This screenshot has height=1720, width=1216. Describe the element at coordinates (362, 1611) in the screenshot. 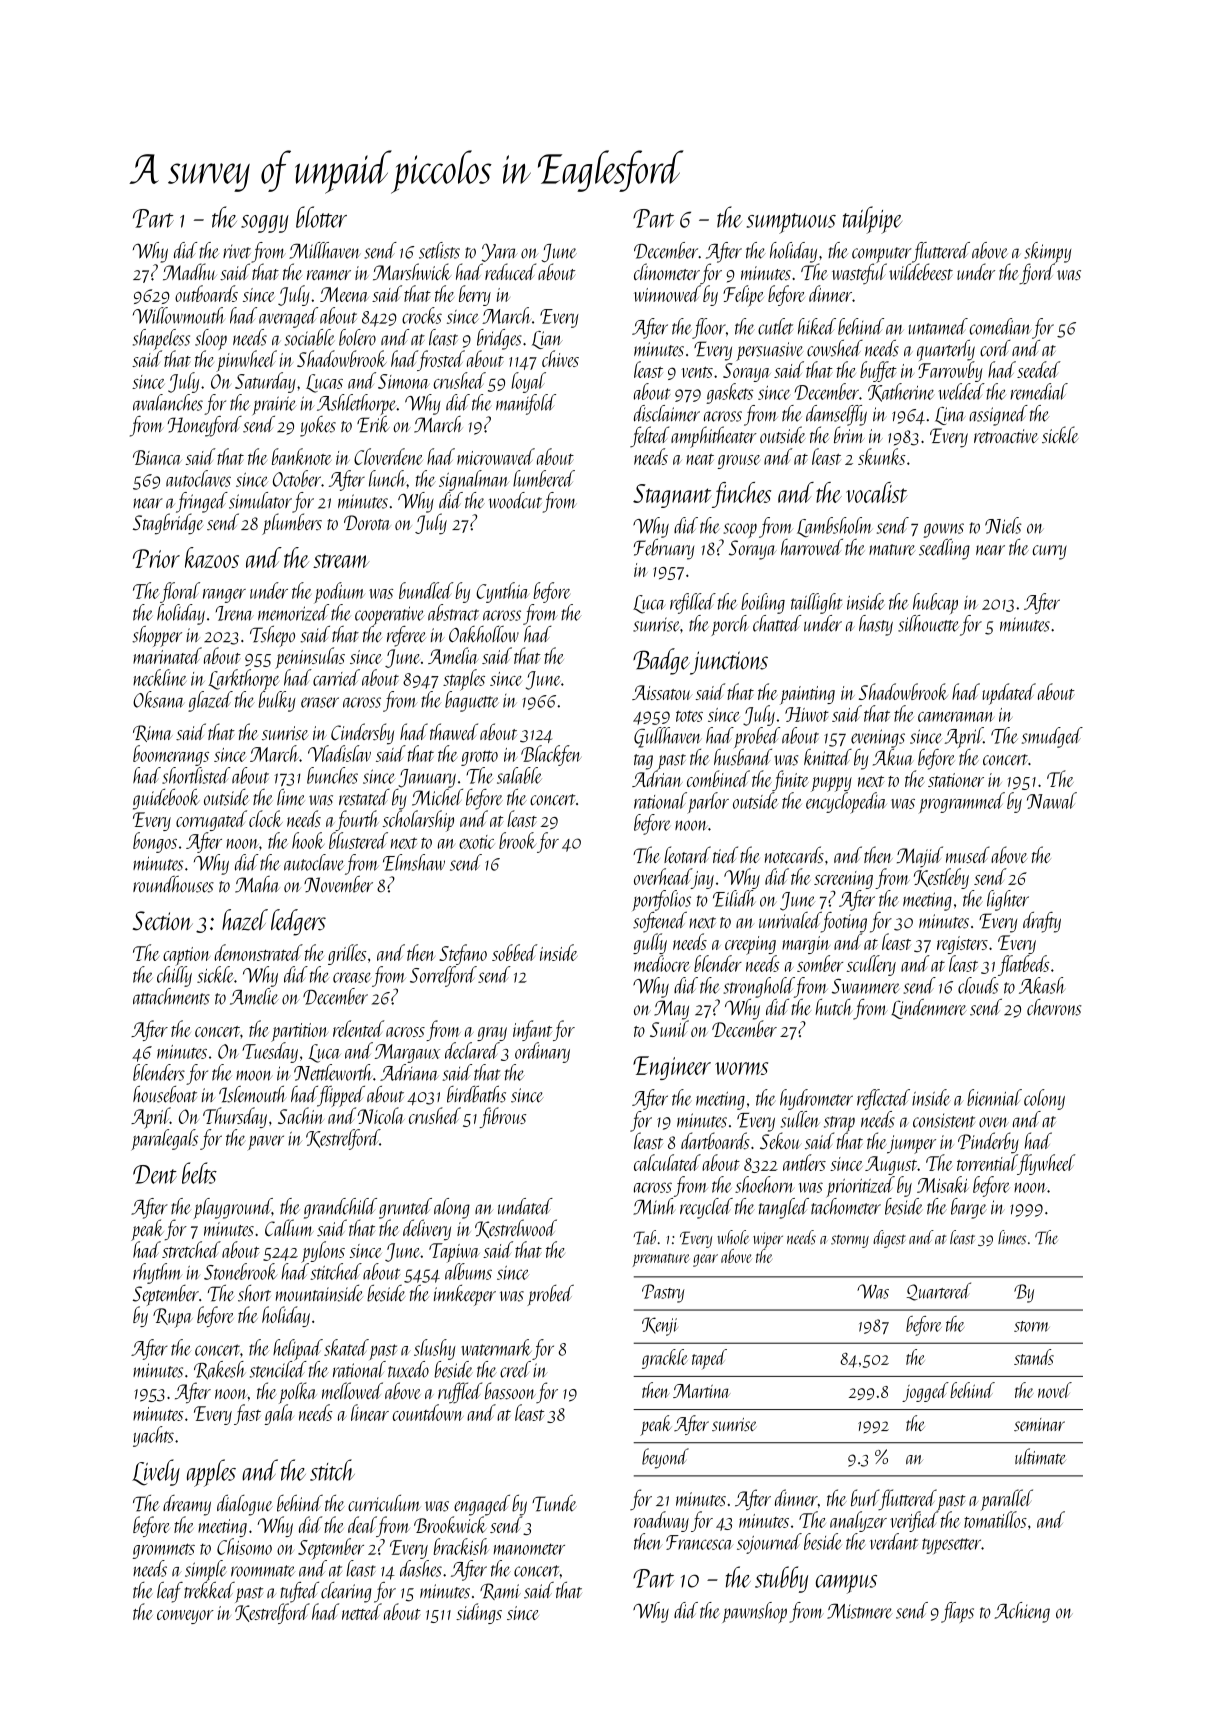

I see `netted` at that location.
